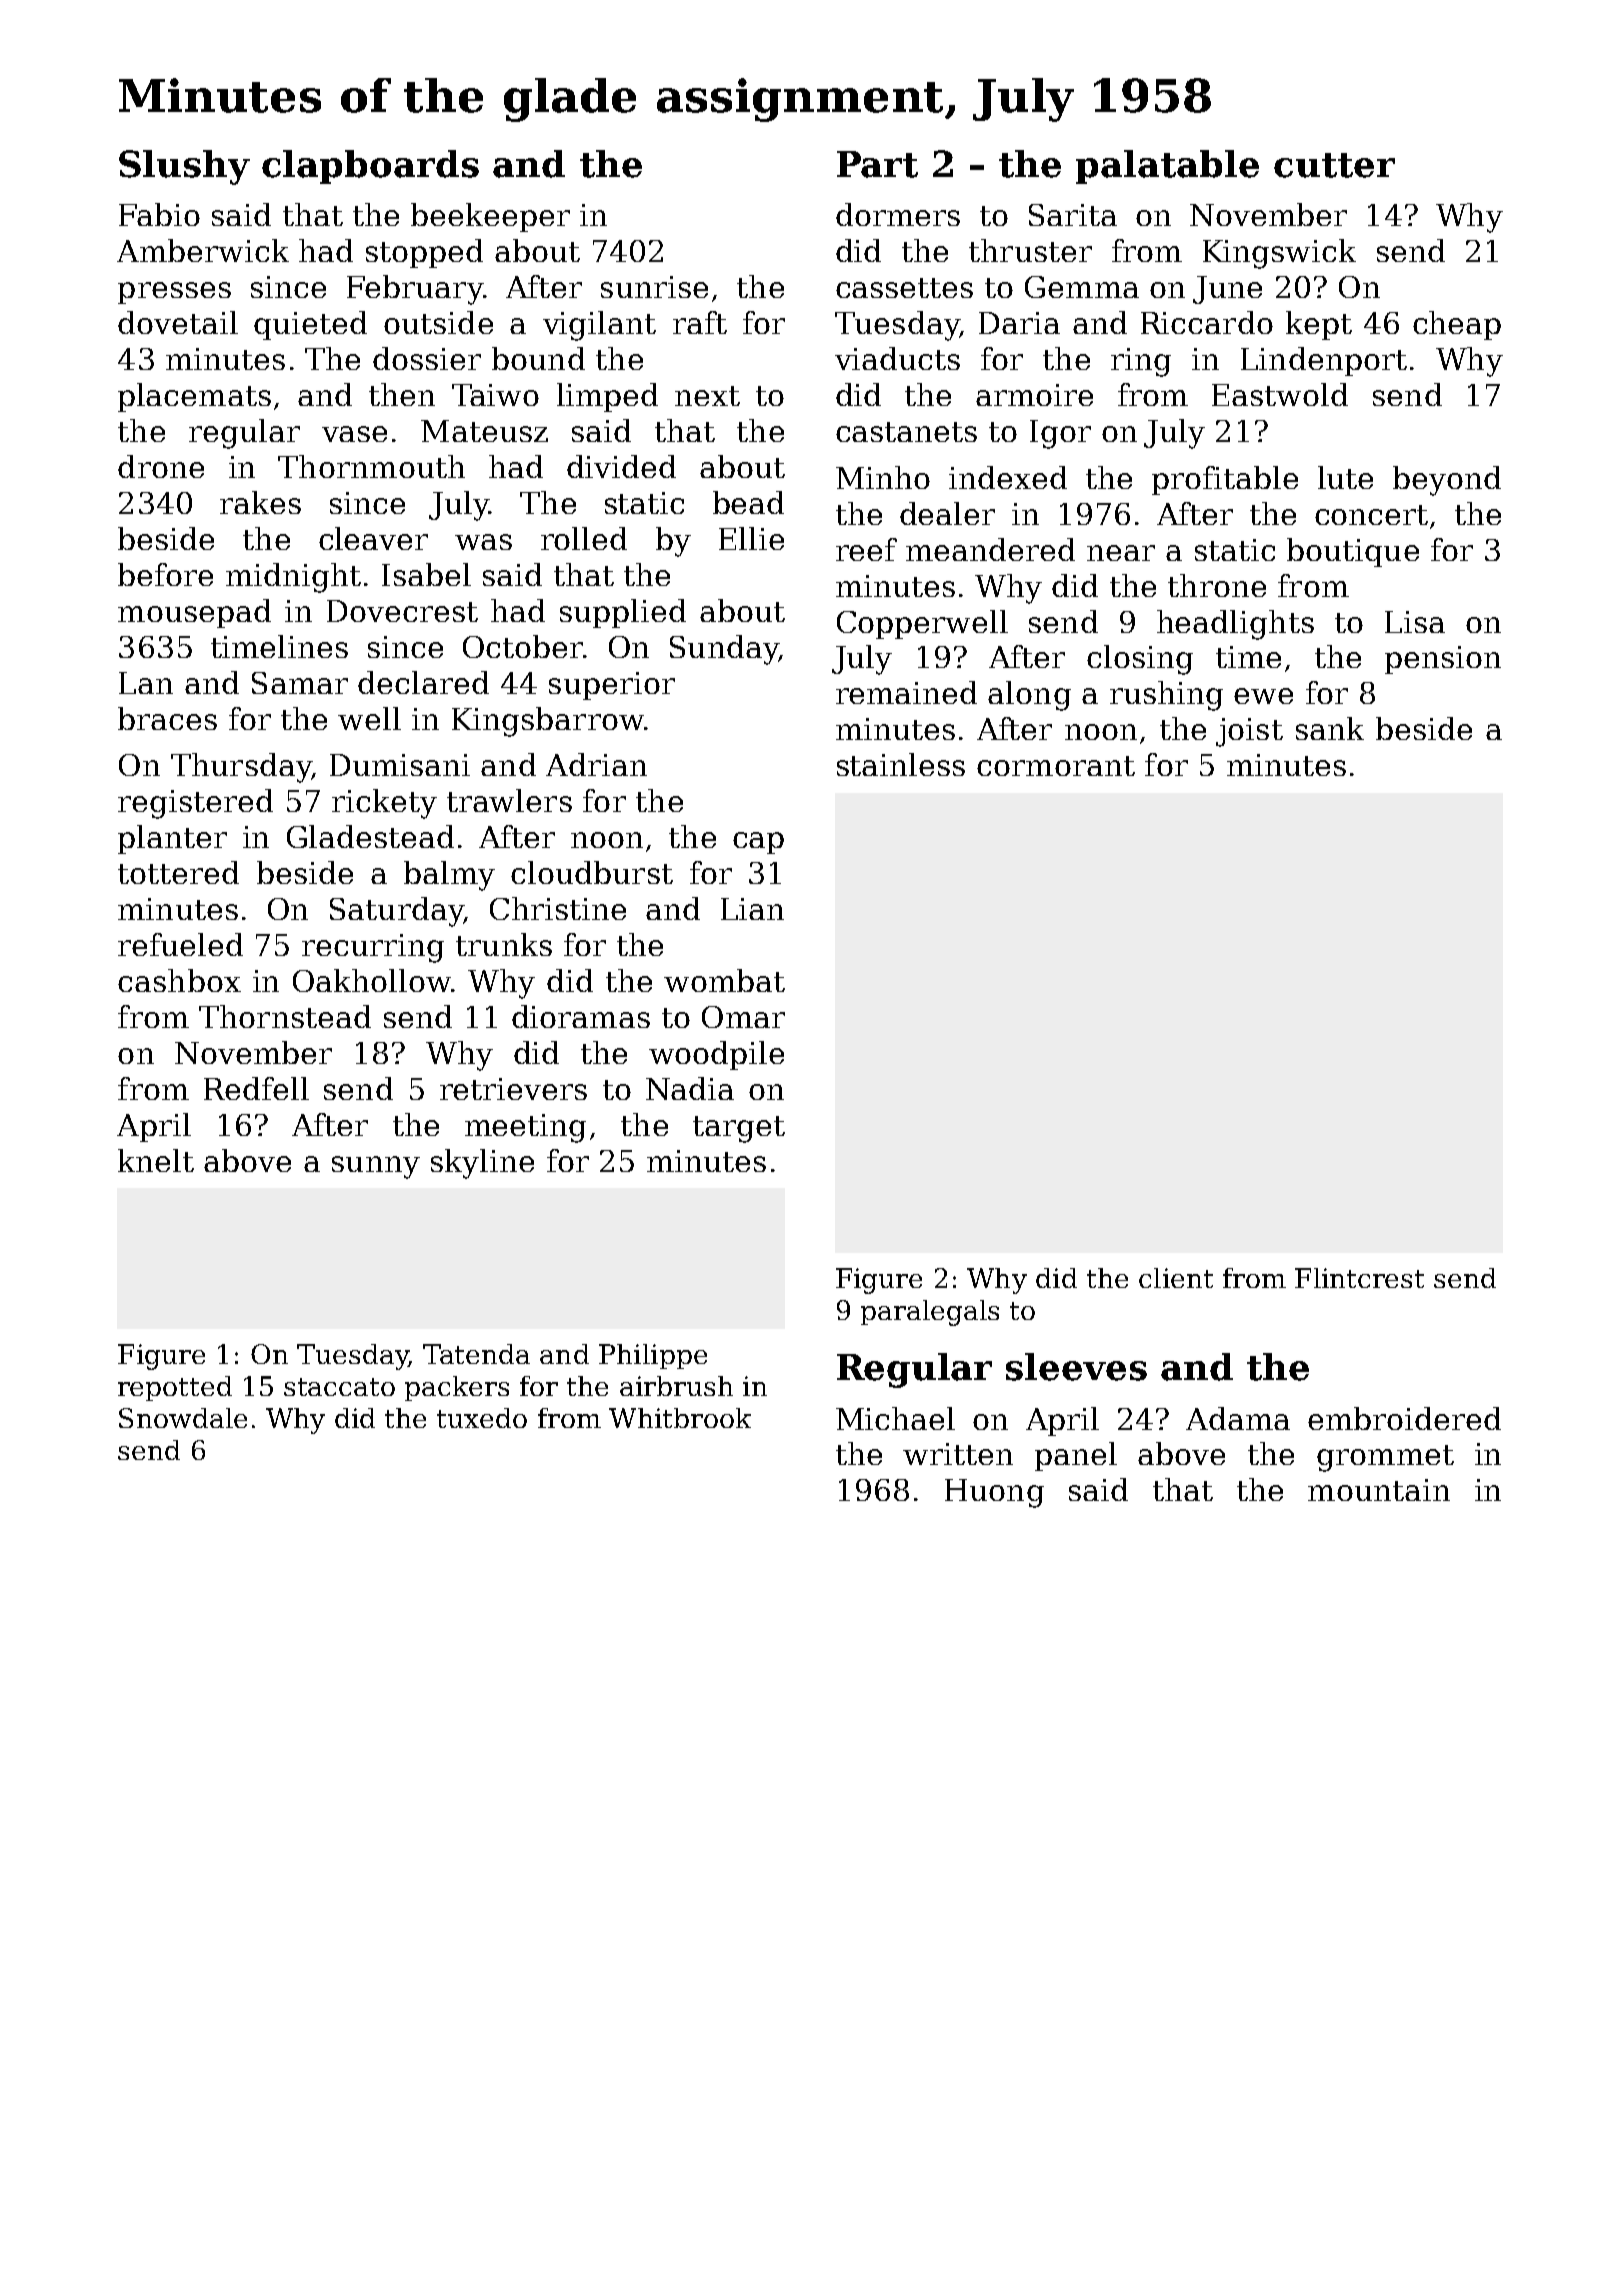  Describe the element at coordinates (1334, 165) in the image. I see `cutter` at that location.
